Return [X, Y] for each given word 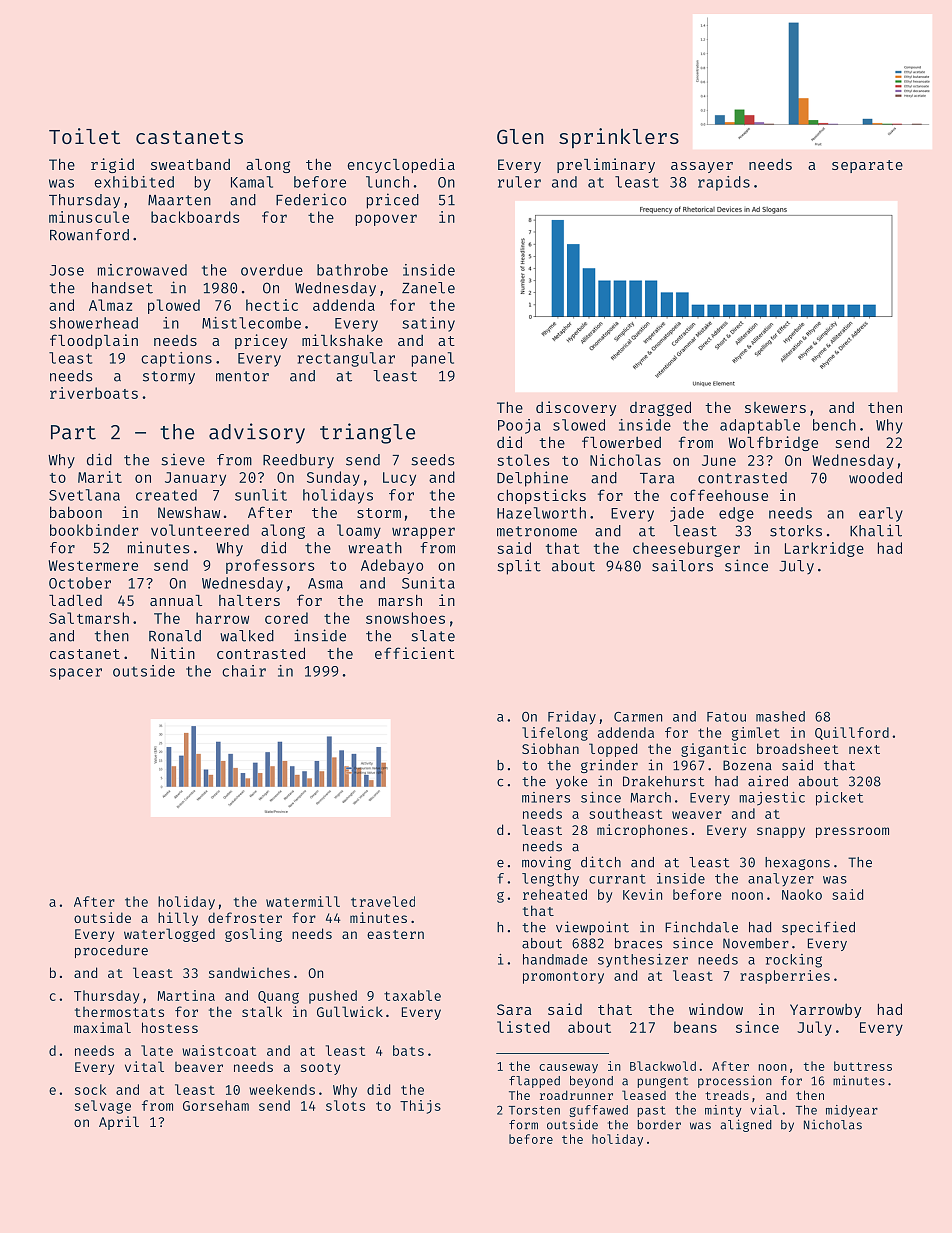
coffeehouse [719, 495]
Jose [67, 270]
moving [546, 863]
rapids [724, 183]
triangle [367, 433]
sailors [682, 565]
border [659, 1125]
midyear [852, 1111]
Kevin [642, 894]
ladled [75, 600]
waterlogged [169, 935]
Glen [520, 136]
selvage [103, 1107]
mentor [242, 376]
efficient [415, 653]
